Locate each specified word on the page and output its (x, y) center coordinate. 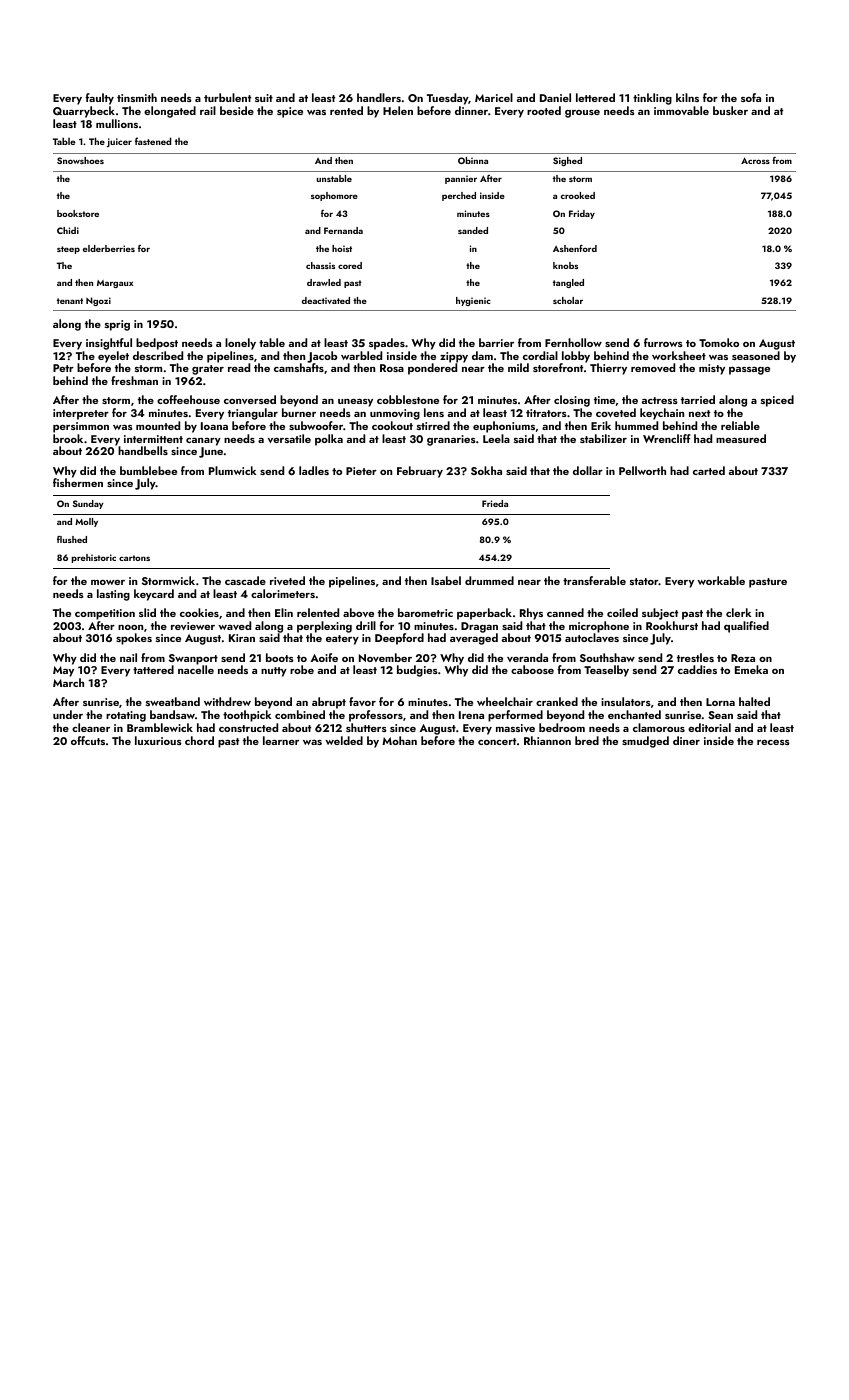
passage (749, 370)
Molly (86, 522)
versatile (289, 438)
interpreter (81, 414)
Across (755, 160)
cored (350, 265)
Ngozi (98, 301)
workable (721, 580)
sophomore (334, 196)
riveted (287, 580)
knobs (565, 265)
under (68, 714)
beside (237, 110)
